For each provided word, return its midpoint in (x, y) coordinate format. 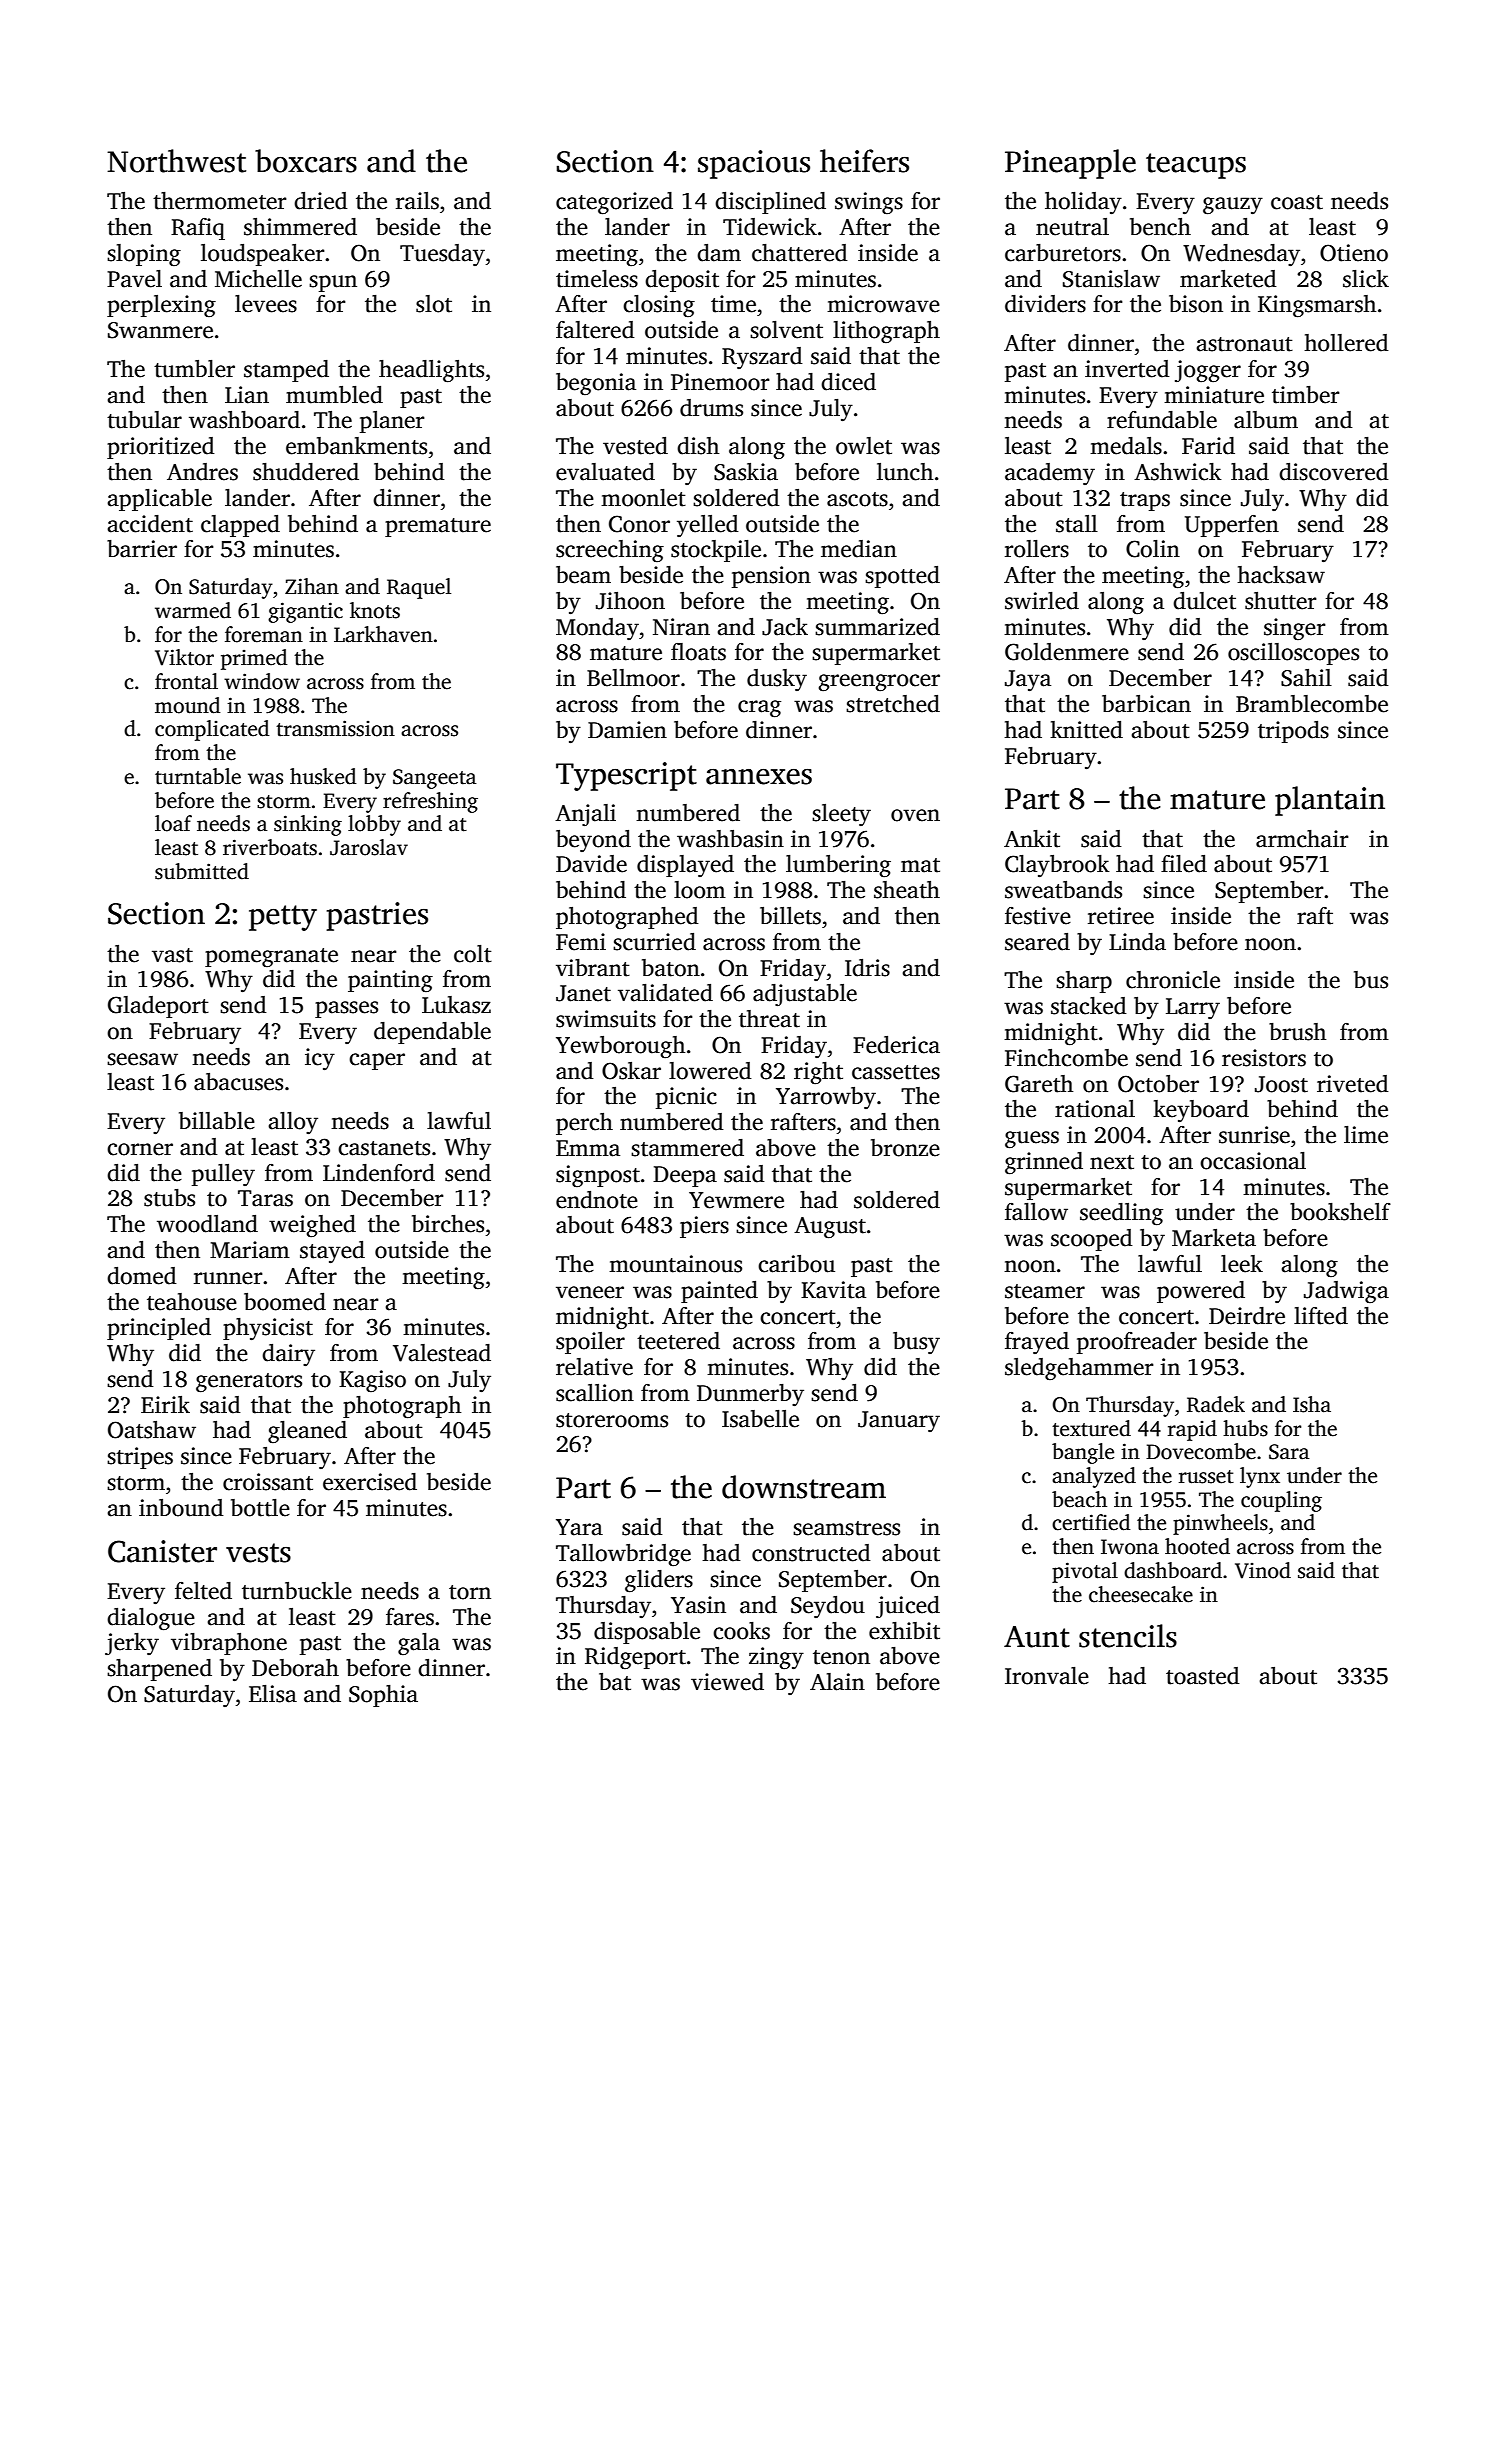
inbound (181, 1508)
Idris (867, 968)
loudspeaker (263, 255)
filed (1184, 864)
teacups (1196, 166)
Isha (1312, 1404)
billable (217, 1121)
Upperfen (1232, 526)
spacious (754, 164)
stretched (893, 704)
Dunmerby (750, 1395)
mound (188, 705)
